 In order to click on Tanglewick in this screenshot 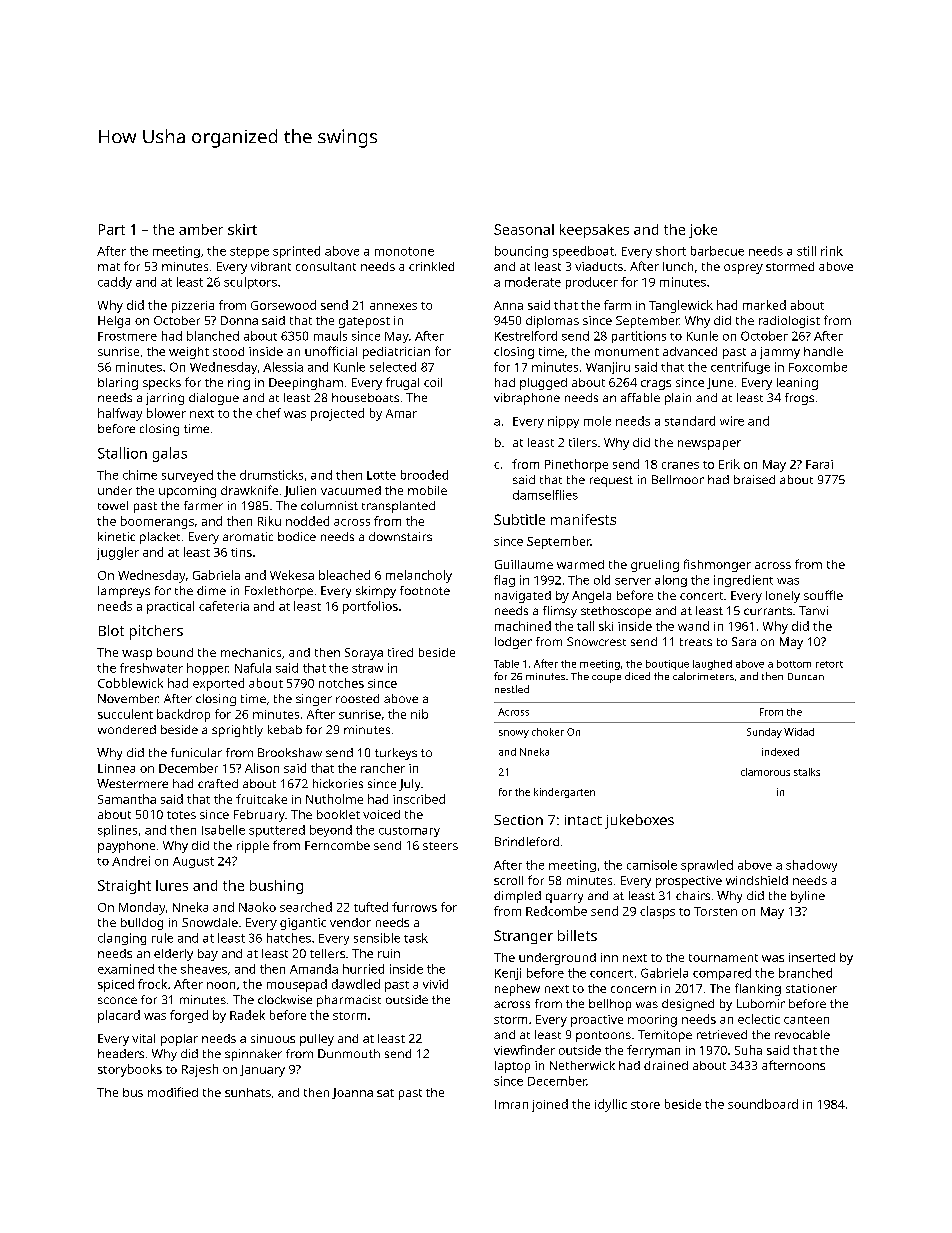, I will do `click(681, 306)`.
